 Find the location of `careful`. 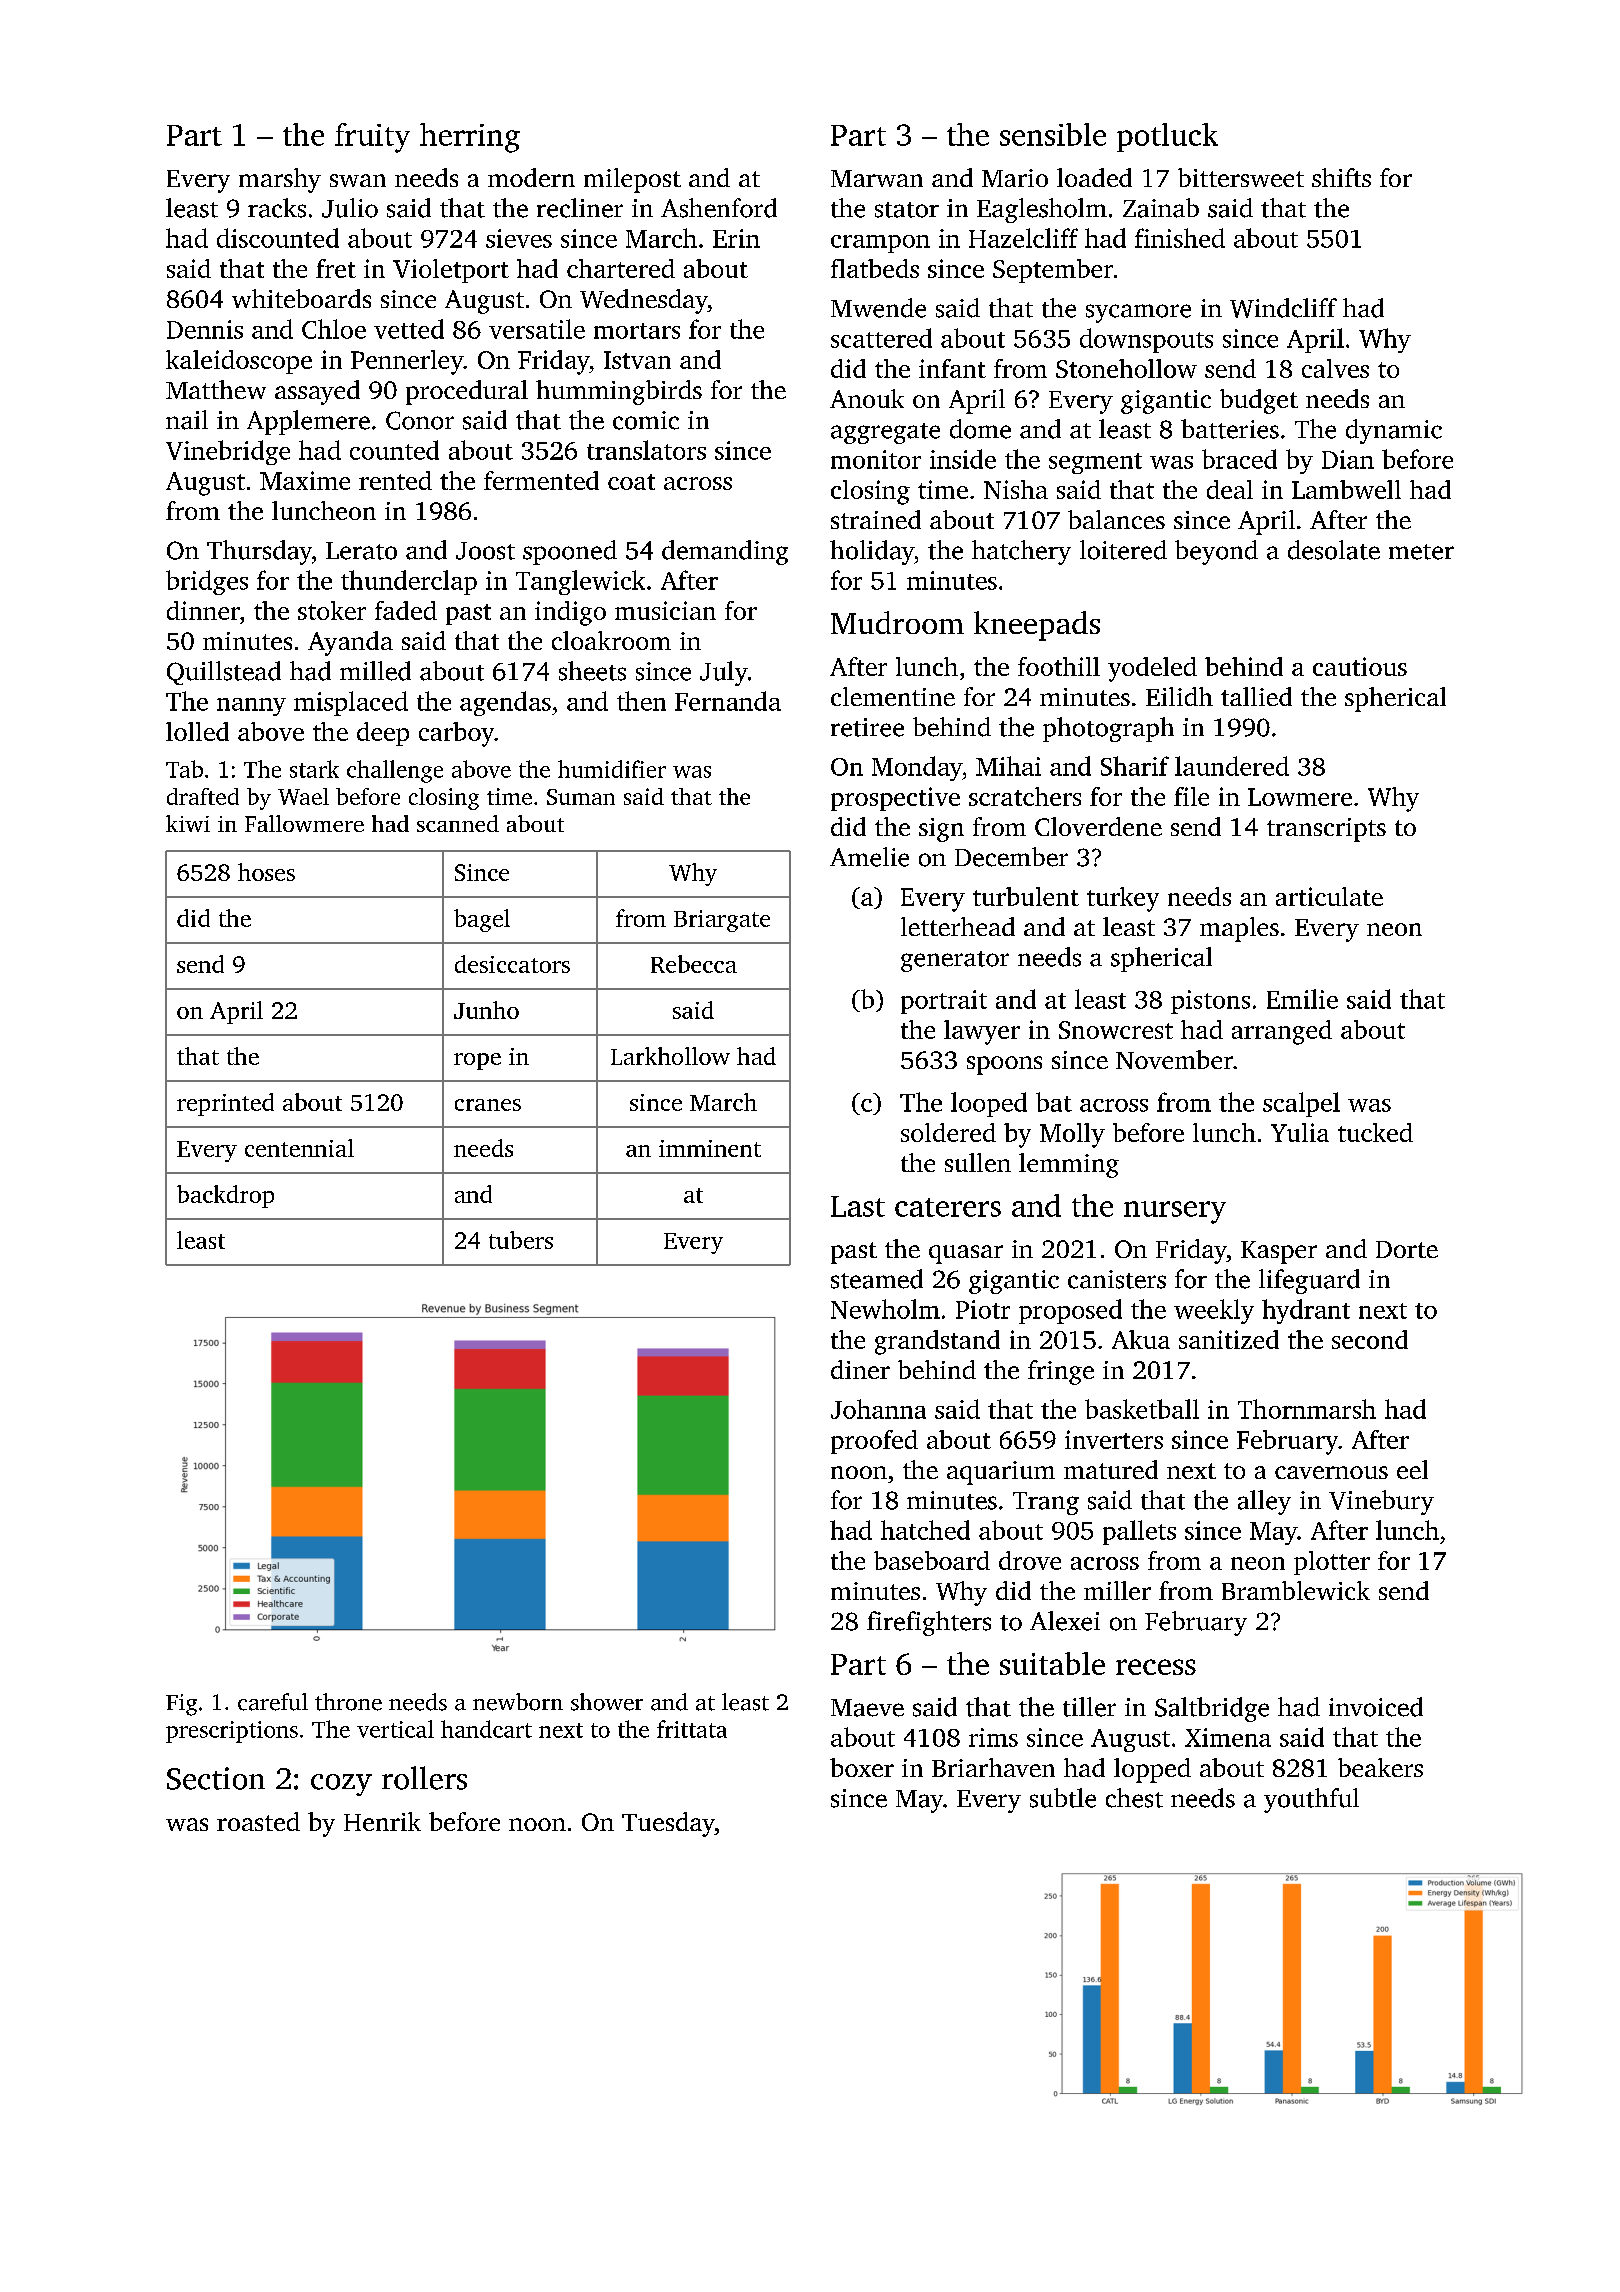

careful is located at coordinates (273, 1702).
